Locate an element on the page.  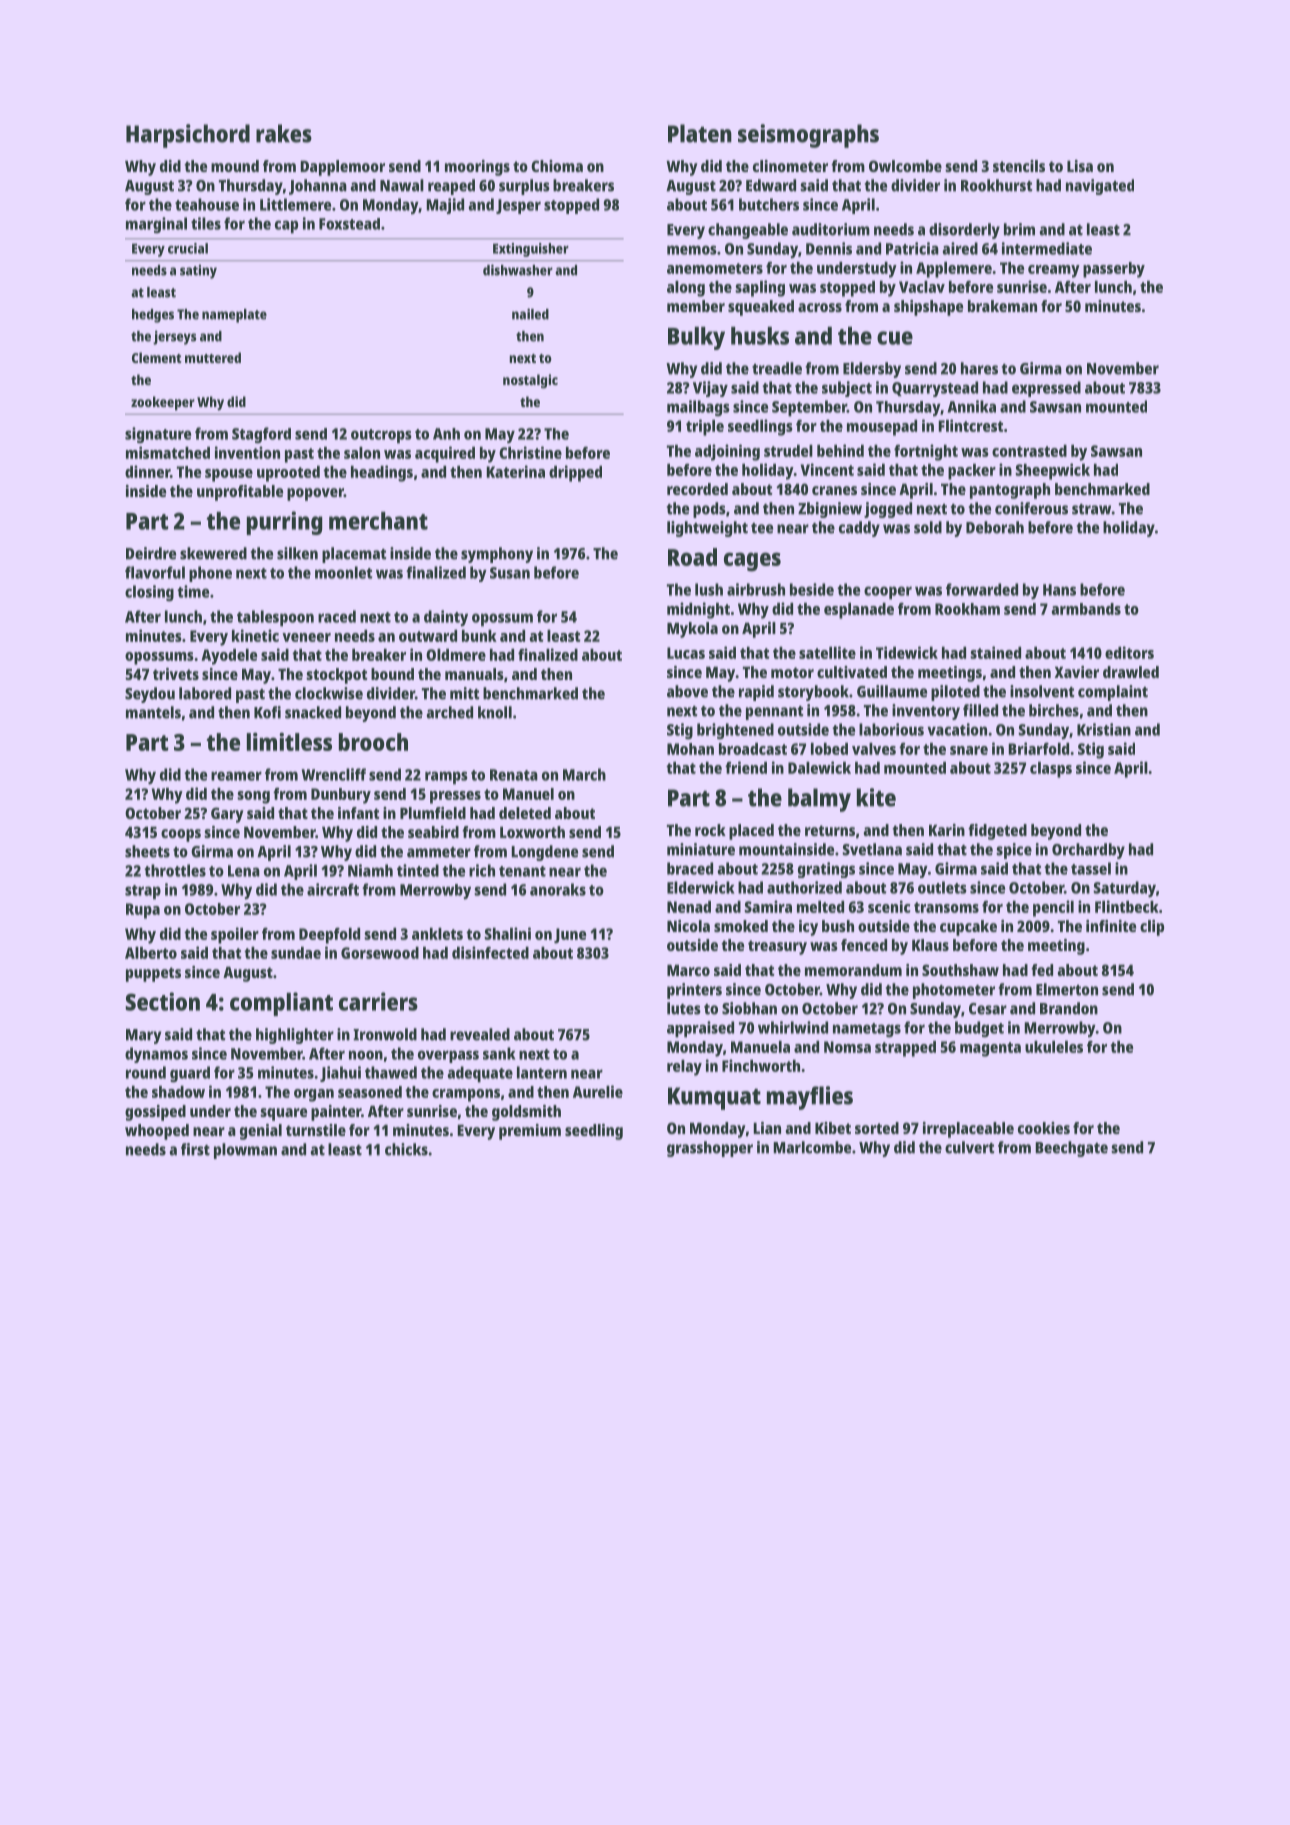
lush is located at coordinates (709, 589).
